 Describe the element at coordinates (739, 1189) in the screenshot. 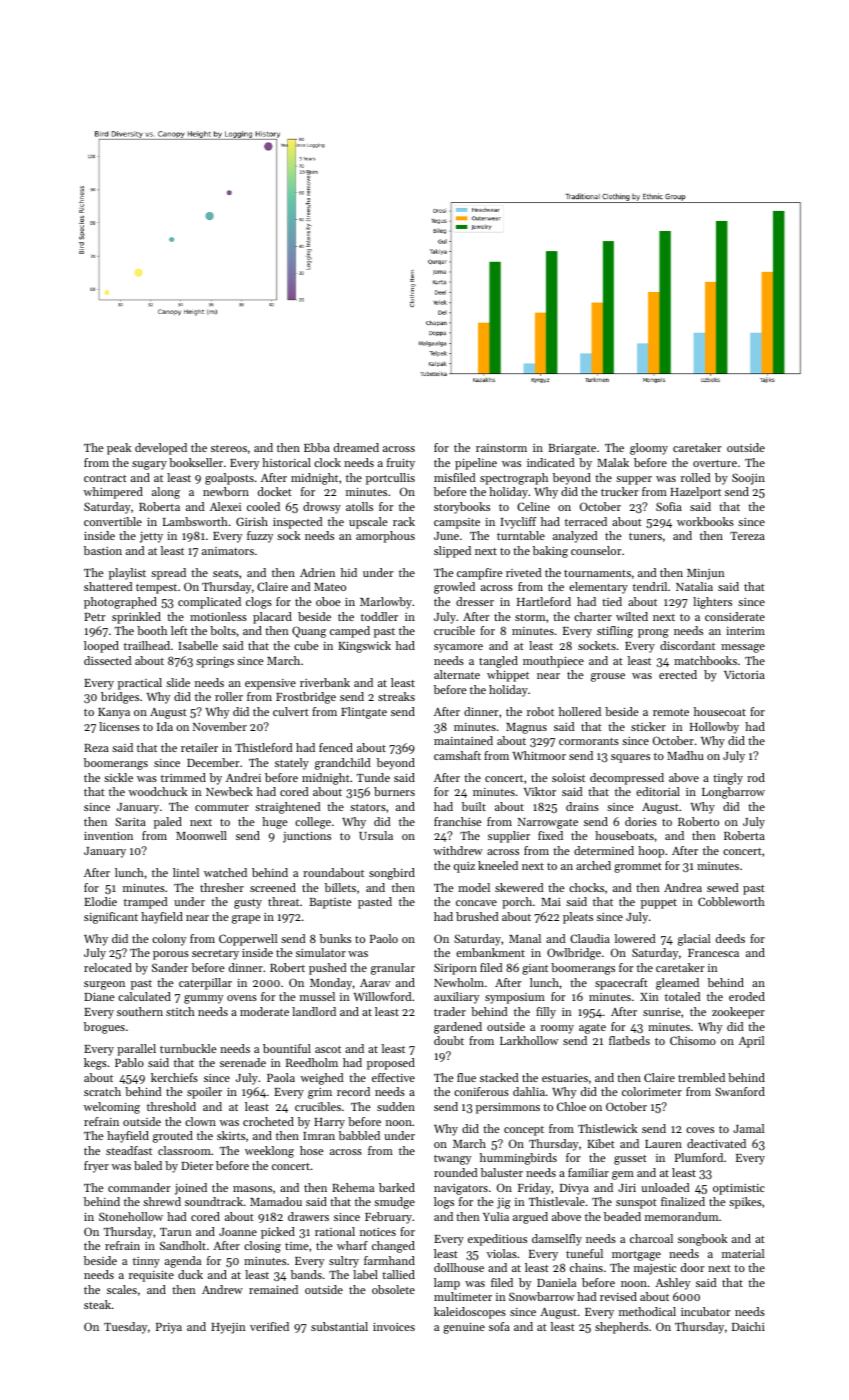

I see `optimistic` at that location.
